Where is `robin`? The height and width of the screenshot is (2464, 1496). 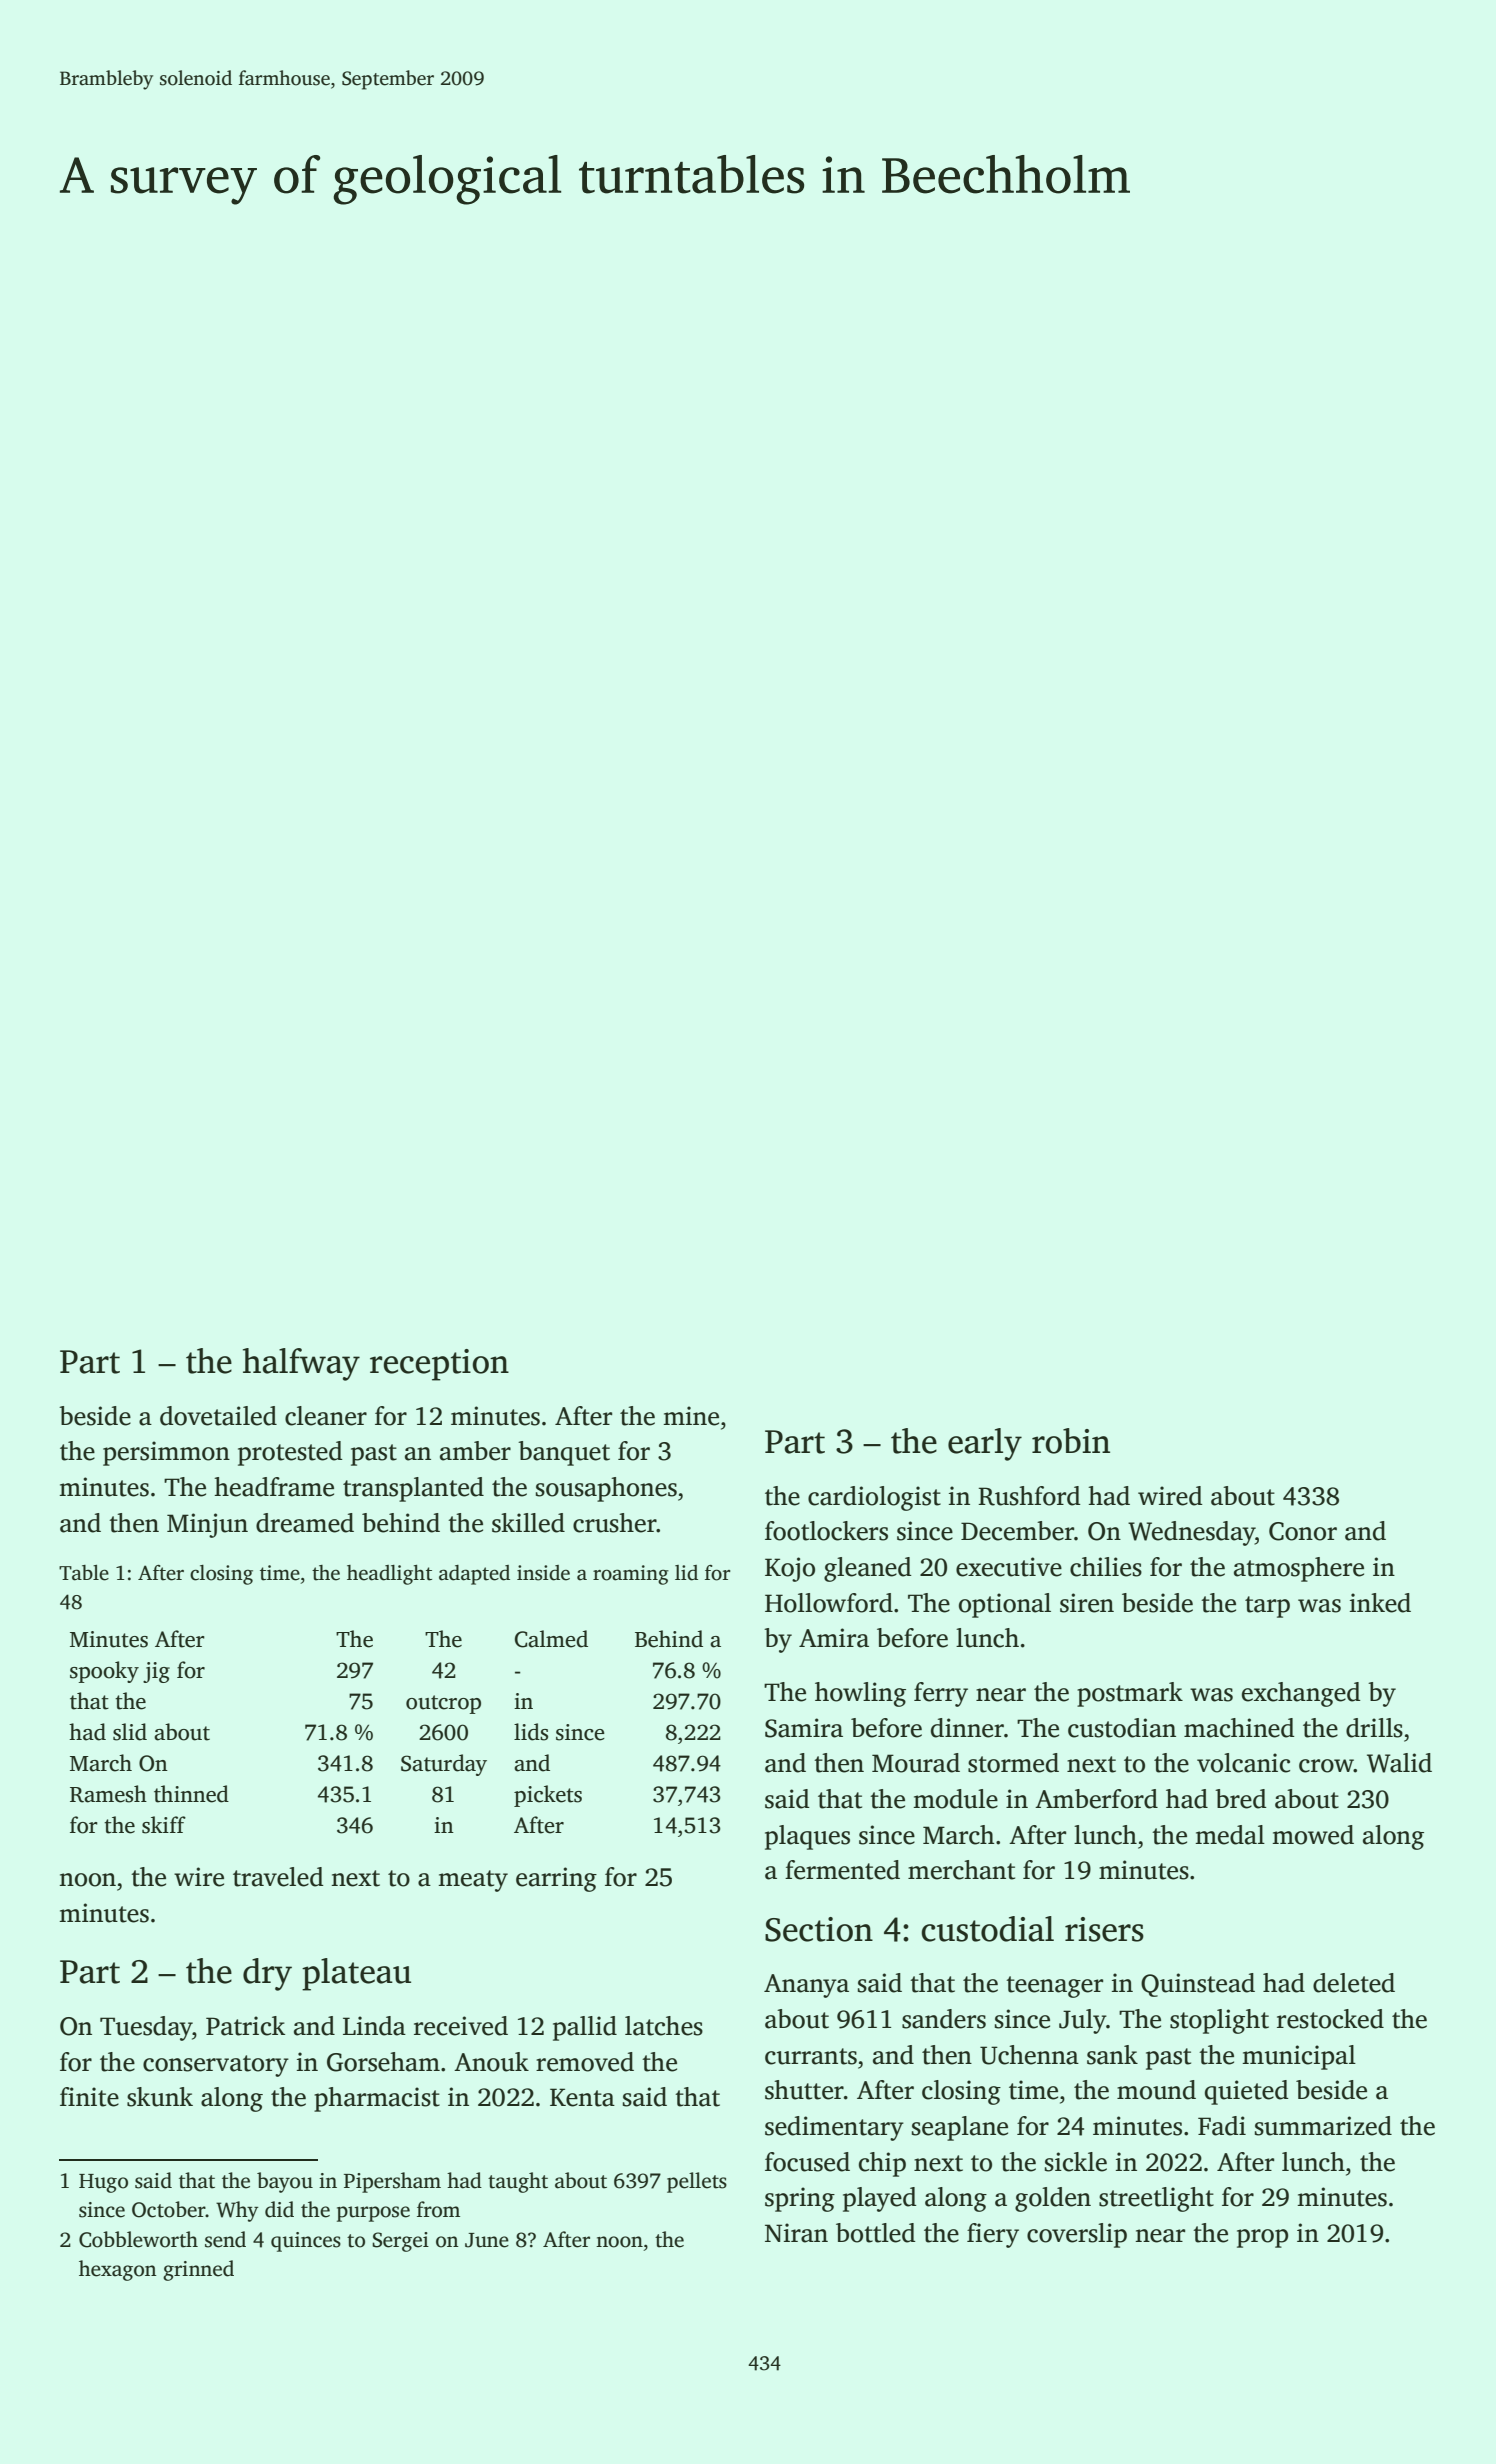 robin is located at coordinates (1071, 1441).
